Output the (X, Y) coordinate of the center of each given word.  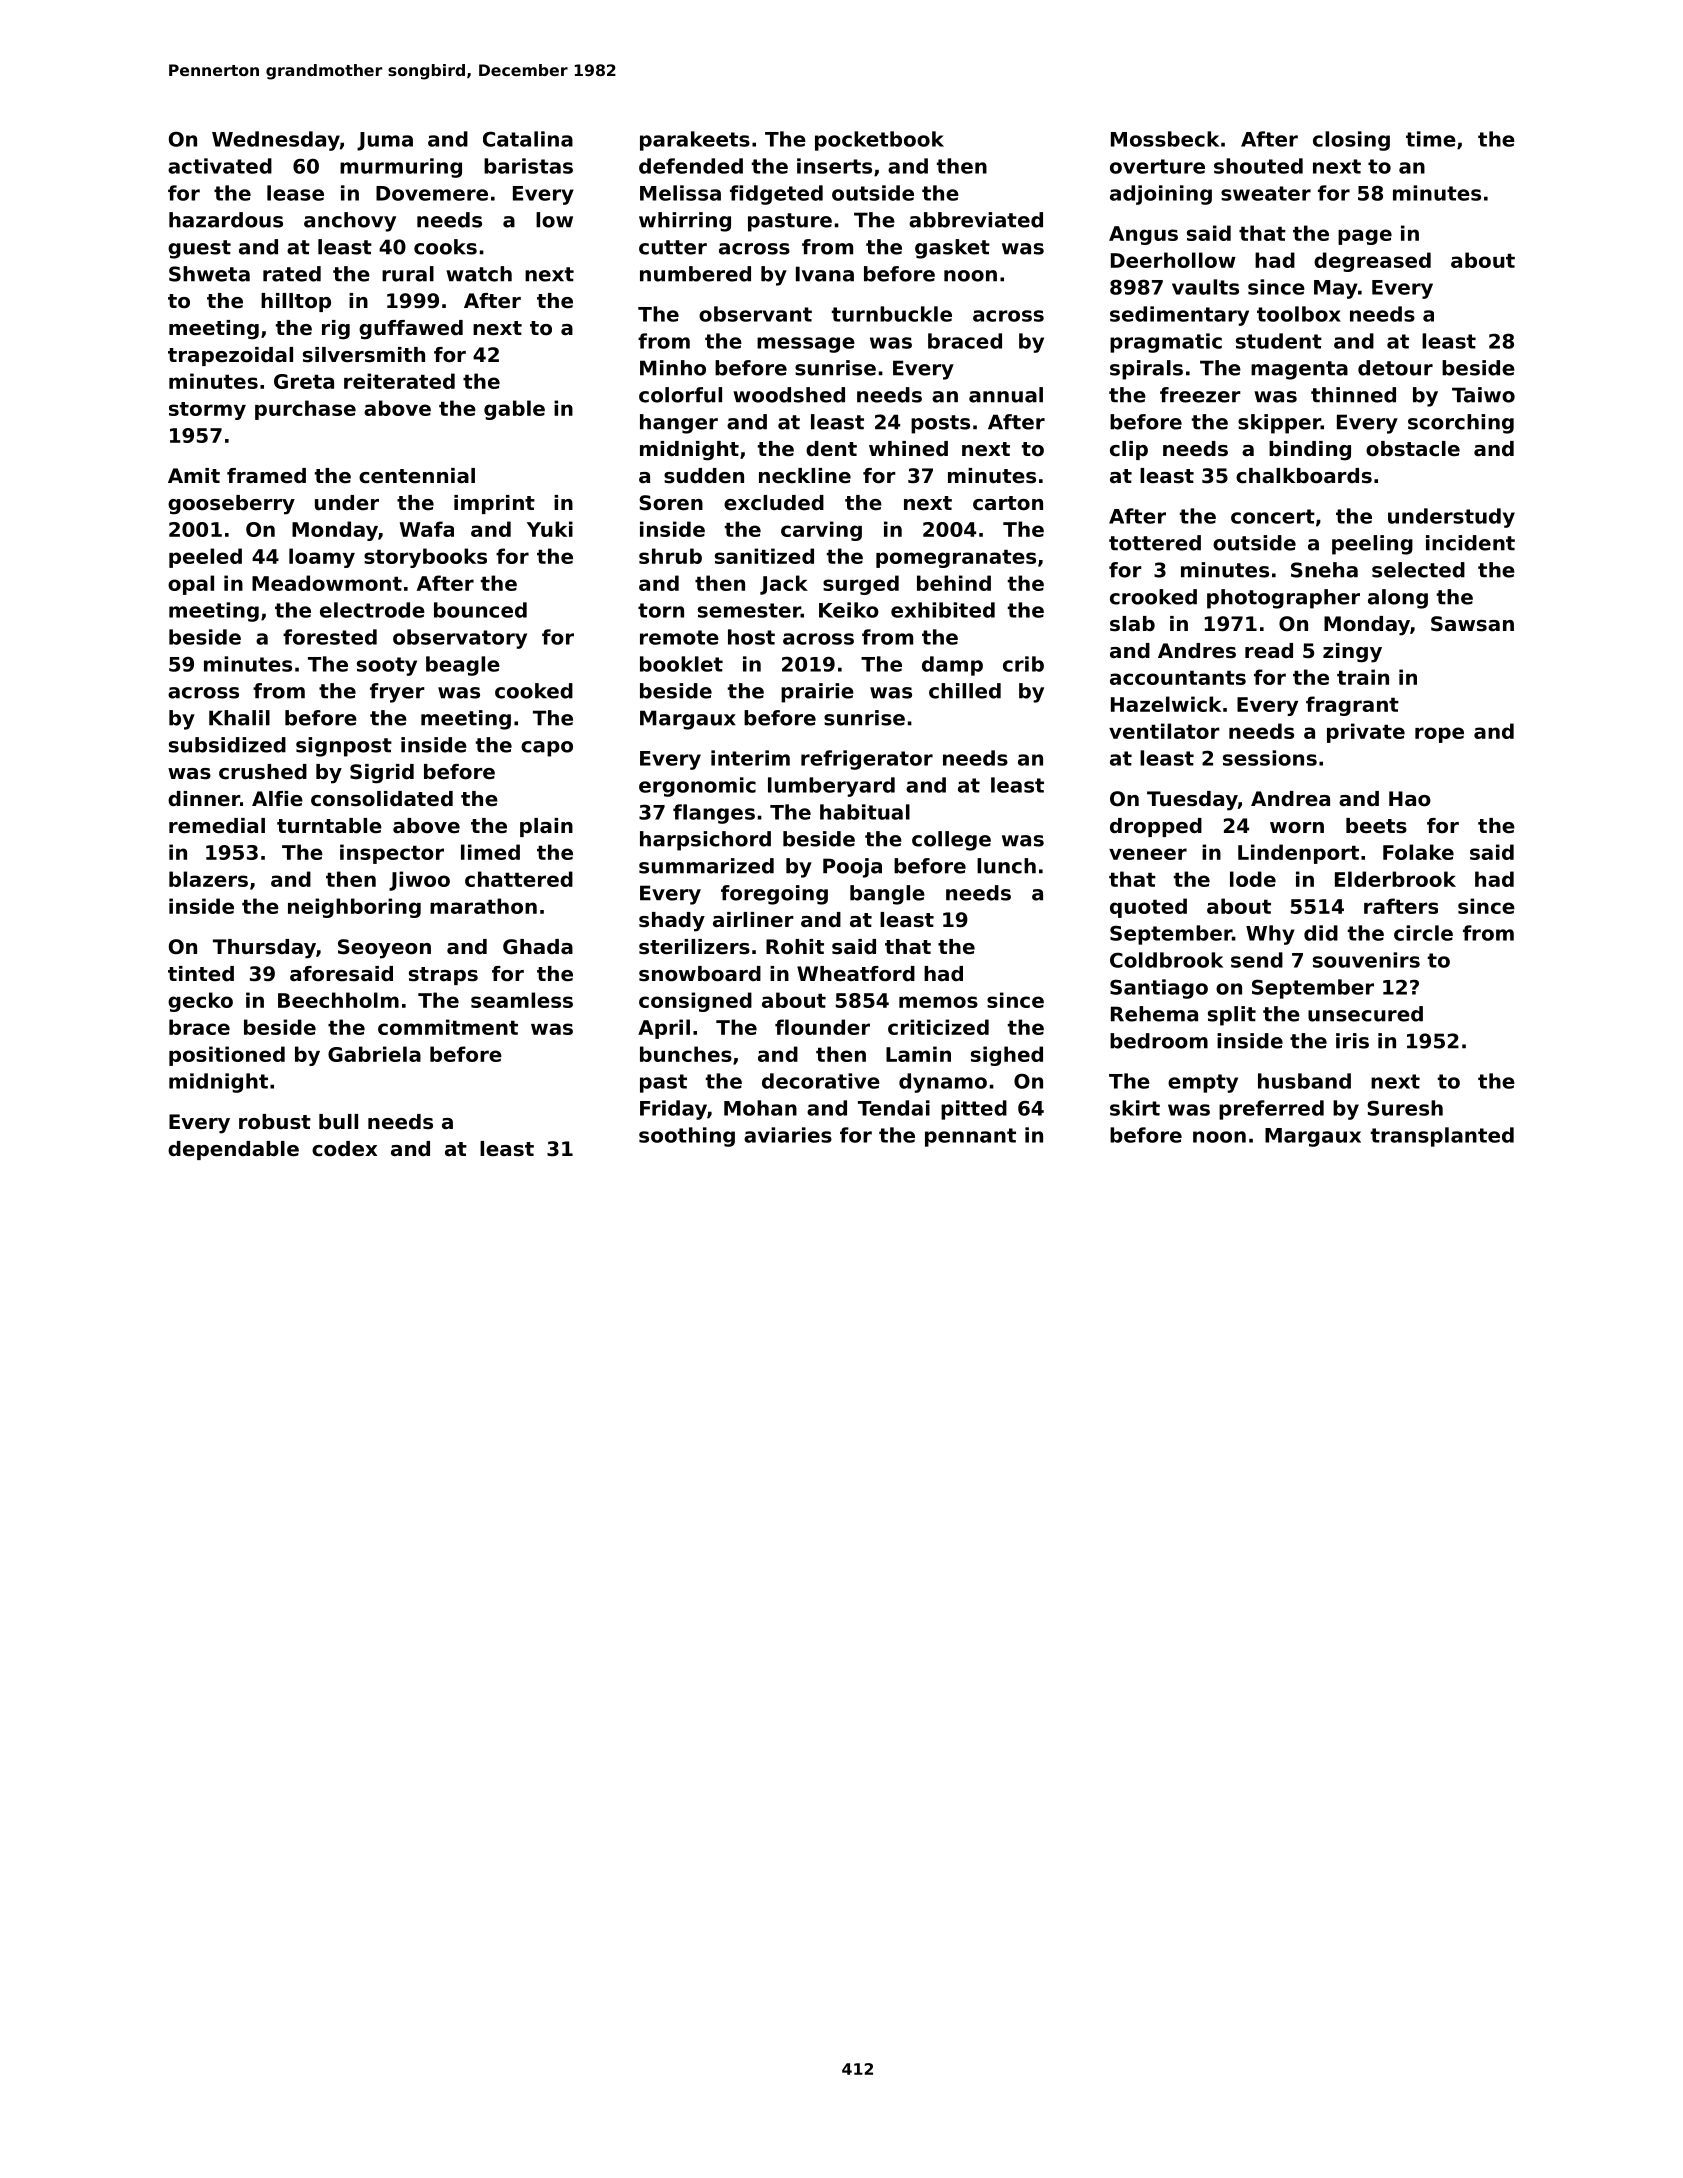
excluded (774, 503)
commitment (448, 1027)
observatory (460, 639)
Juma (385, 141)
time (1431, 139)
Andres (1197, 651)
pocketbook (879, 141)
